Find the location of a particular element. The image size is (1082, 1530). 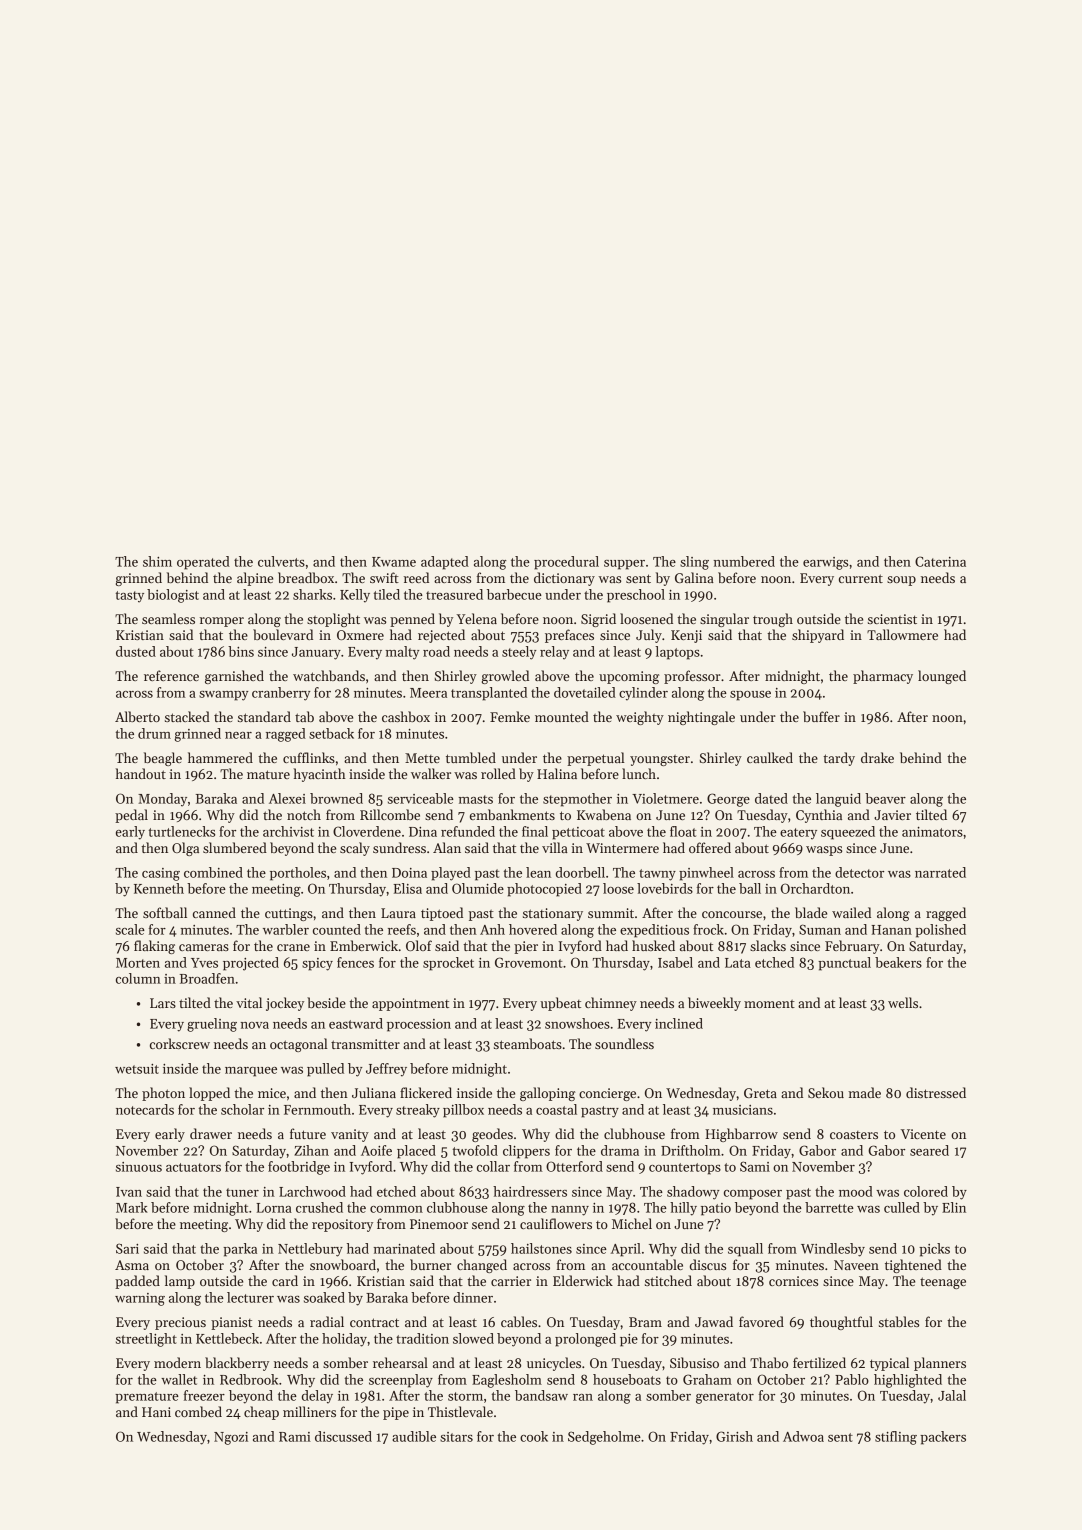

animators is located at coordinates (932, 832).
